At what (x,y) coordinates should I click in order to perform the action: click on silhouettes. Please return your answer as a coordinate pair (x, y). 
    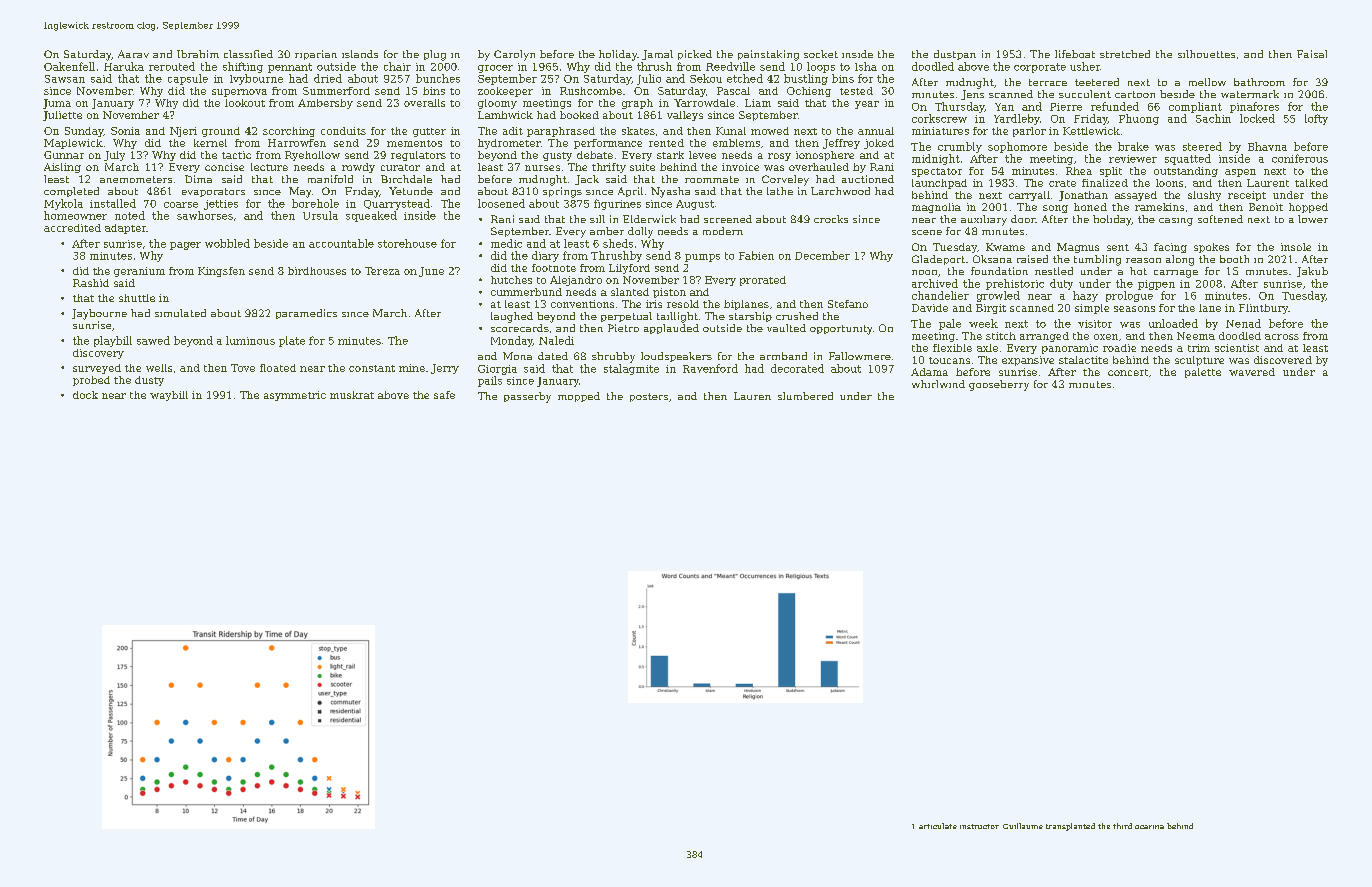
    Looking at the image, I should click on (1206, 54).
